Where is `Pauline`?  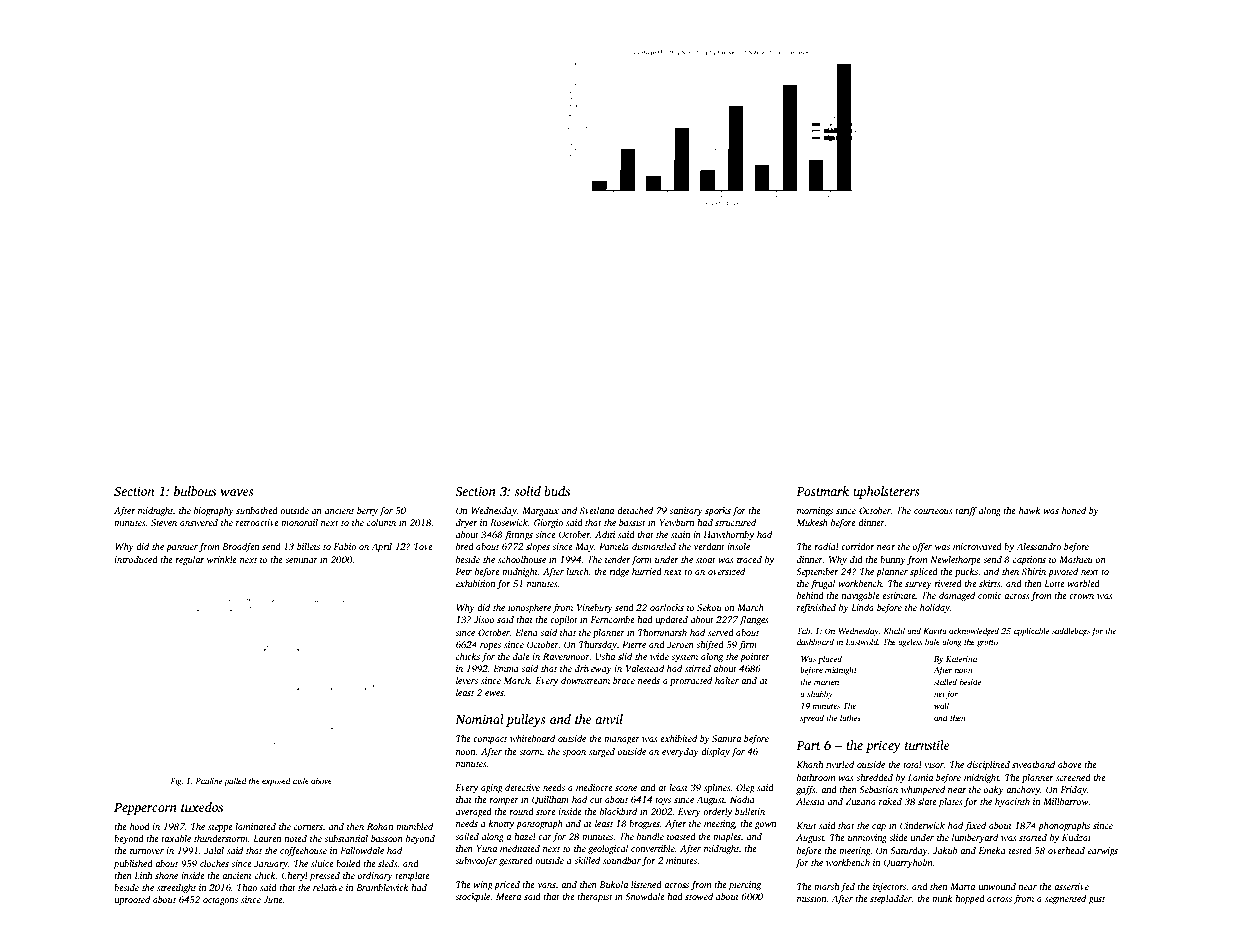
Pauline is located at coordinates (209, 780).
